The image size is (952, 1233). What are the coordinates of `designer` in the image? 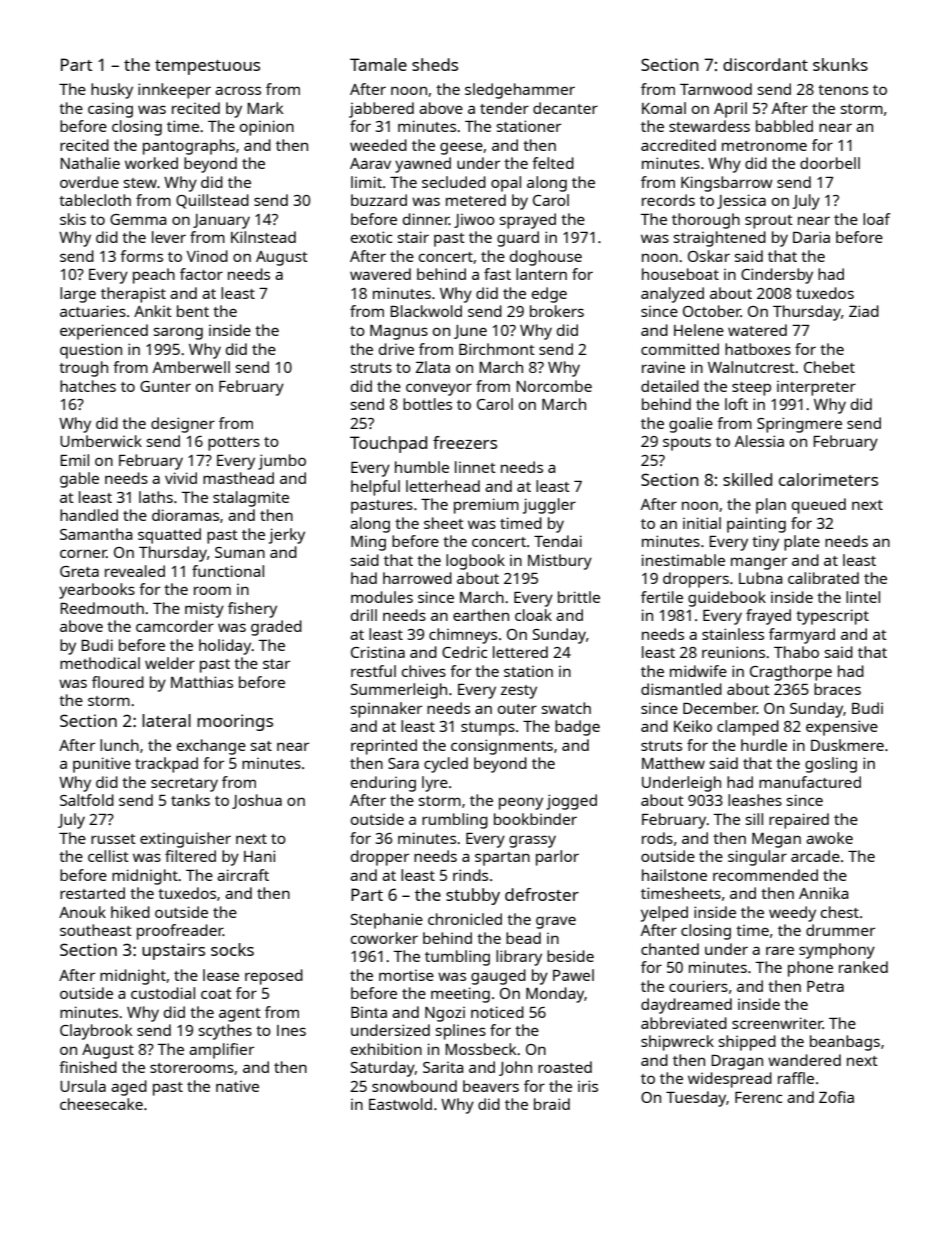 It's located at (183, 425).
